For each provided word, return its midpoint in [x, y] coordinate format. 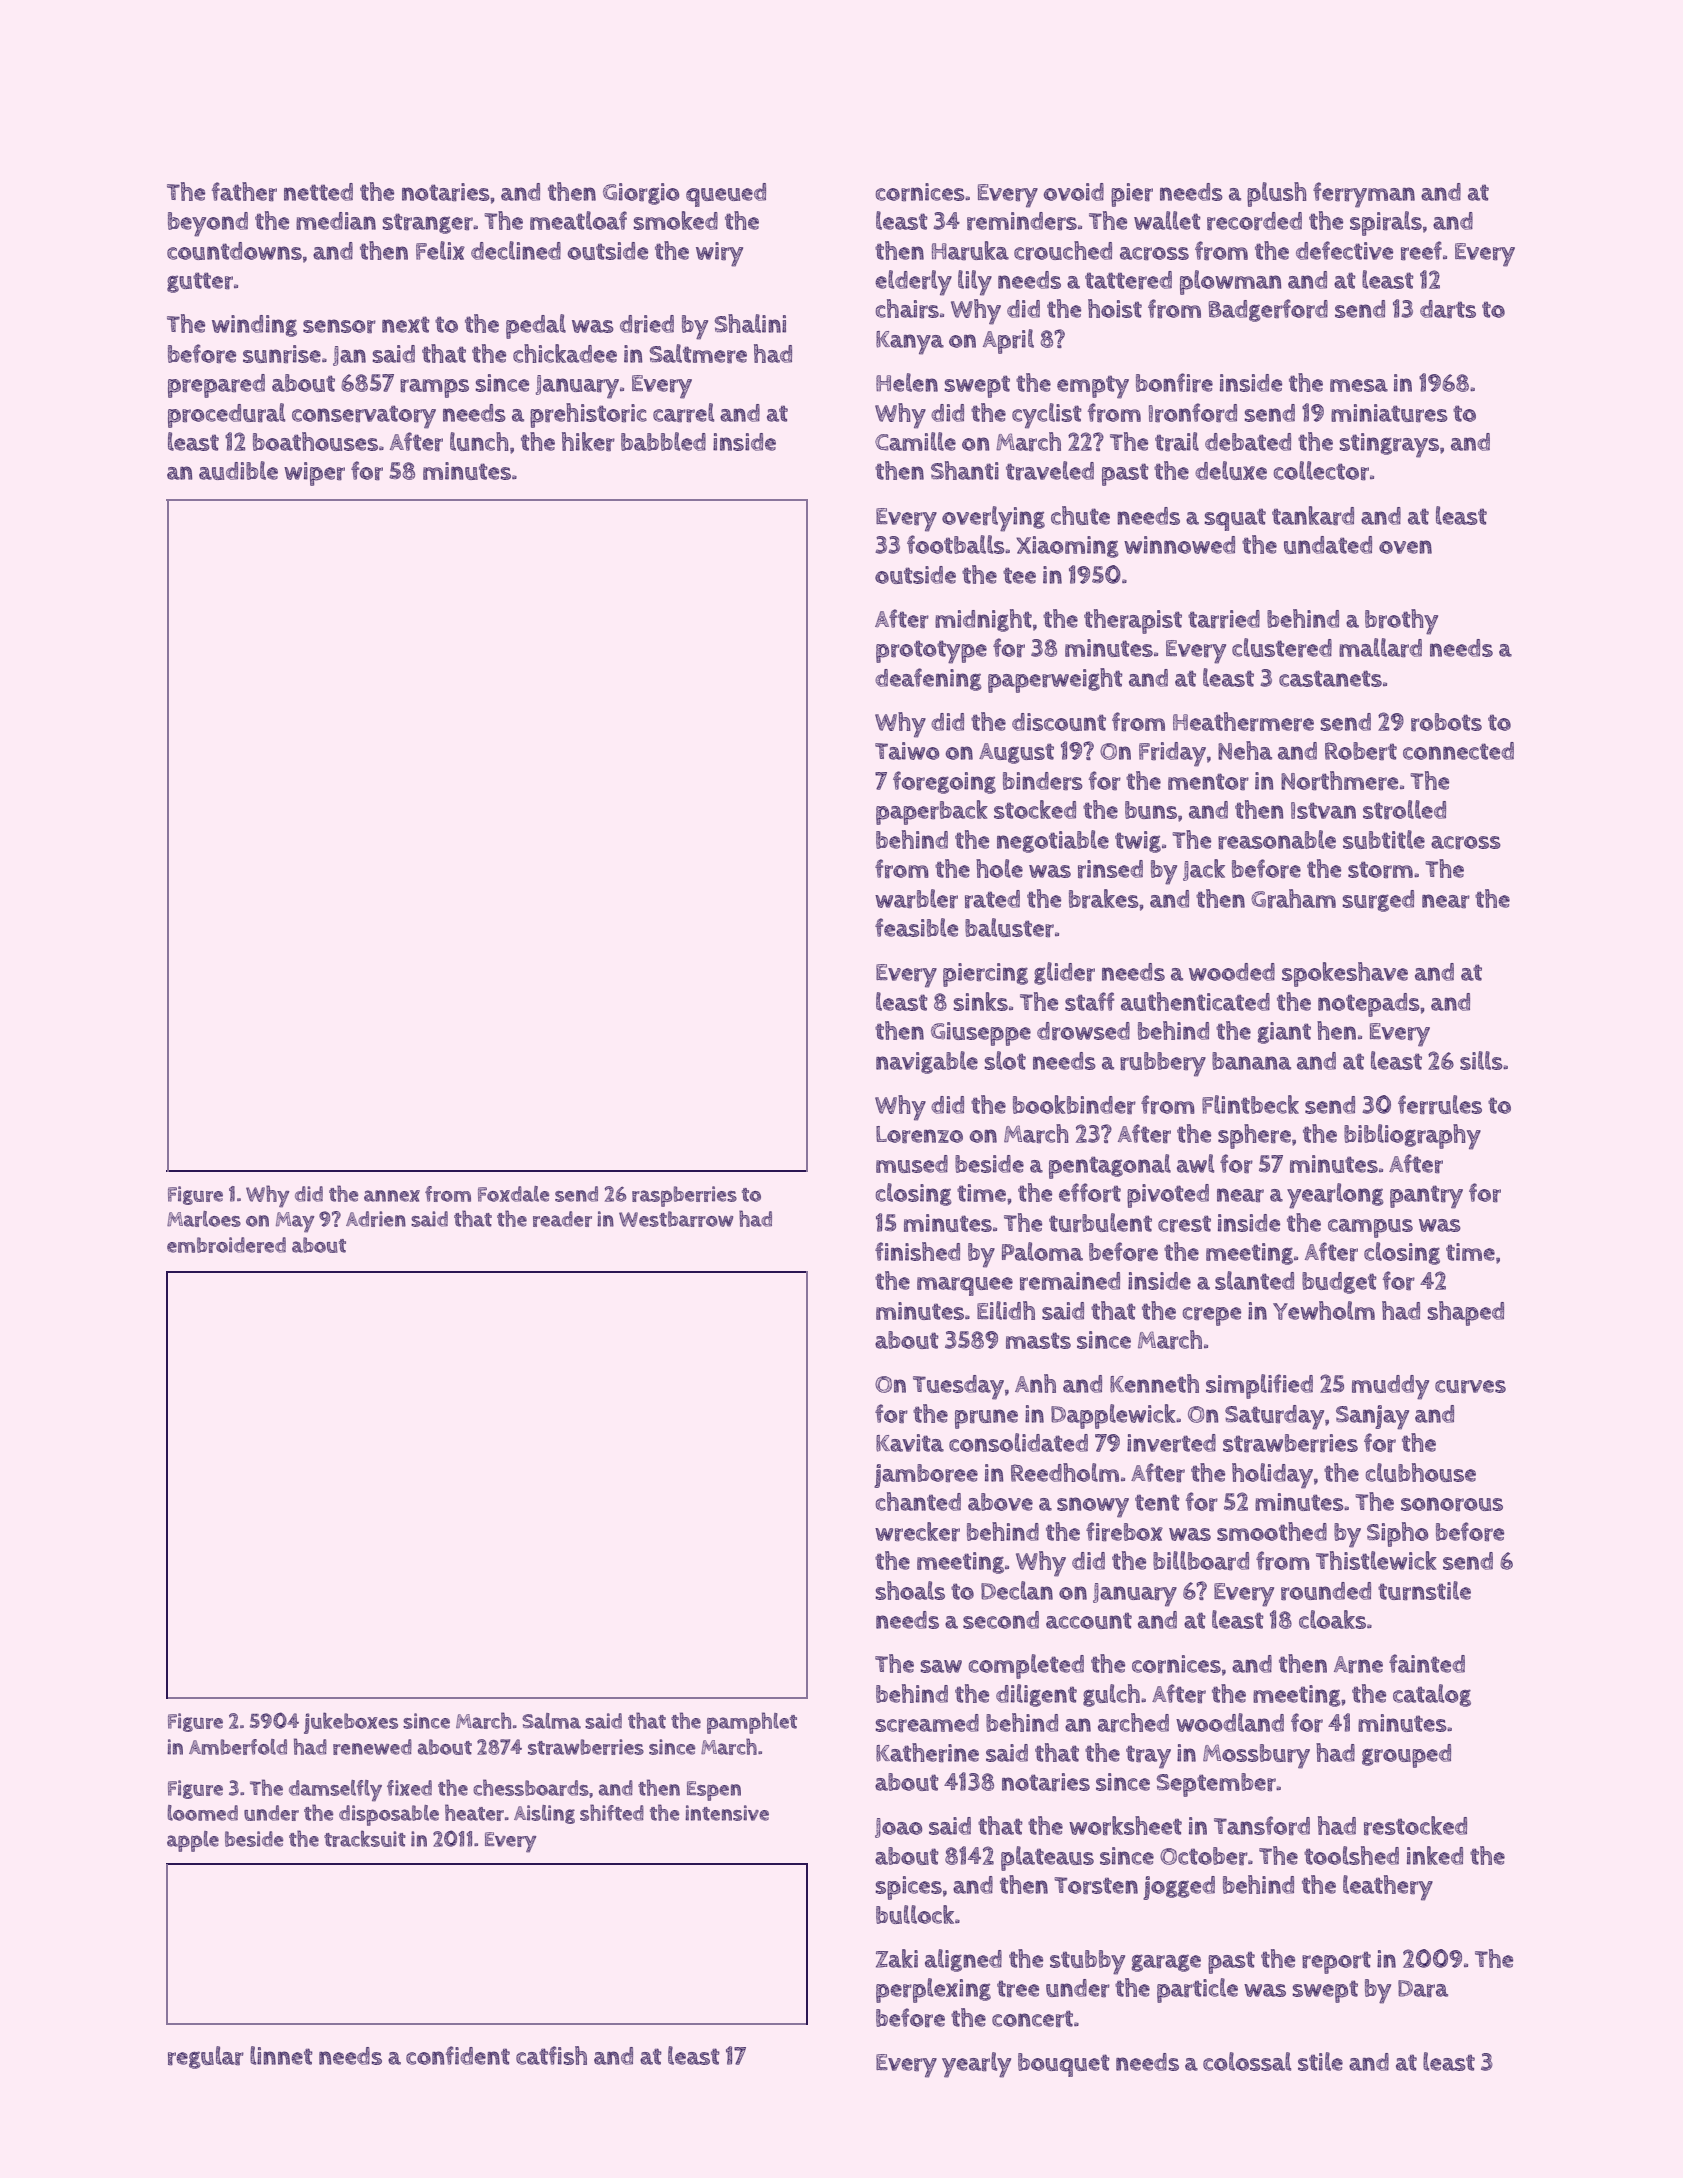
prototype [931, 652]
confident [458, 2055]
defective [1344, 250]
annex [392, 1196]
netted [318, 192]
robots [1446, 722]
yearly [976, 2065]
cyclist [1047, 416]
